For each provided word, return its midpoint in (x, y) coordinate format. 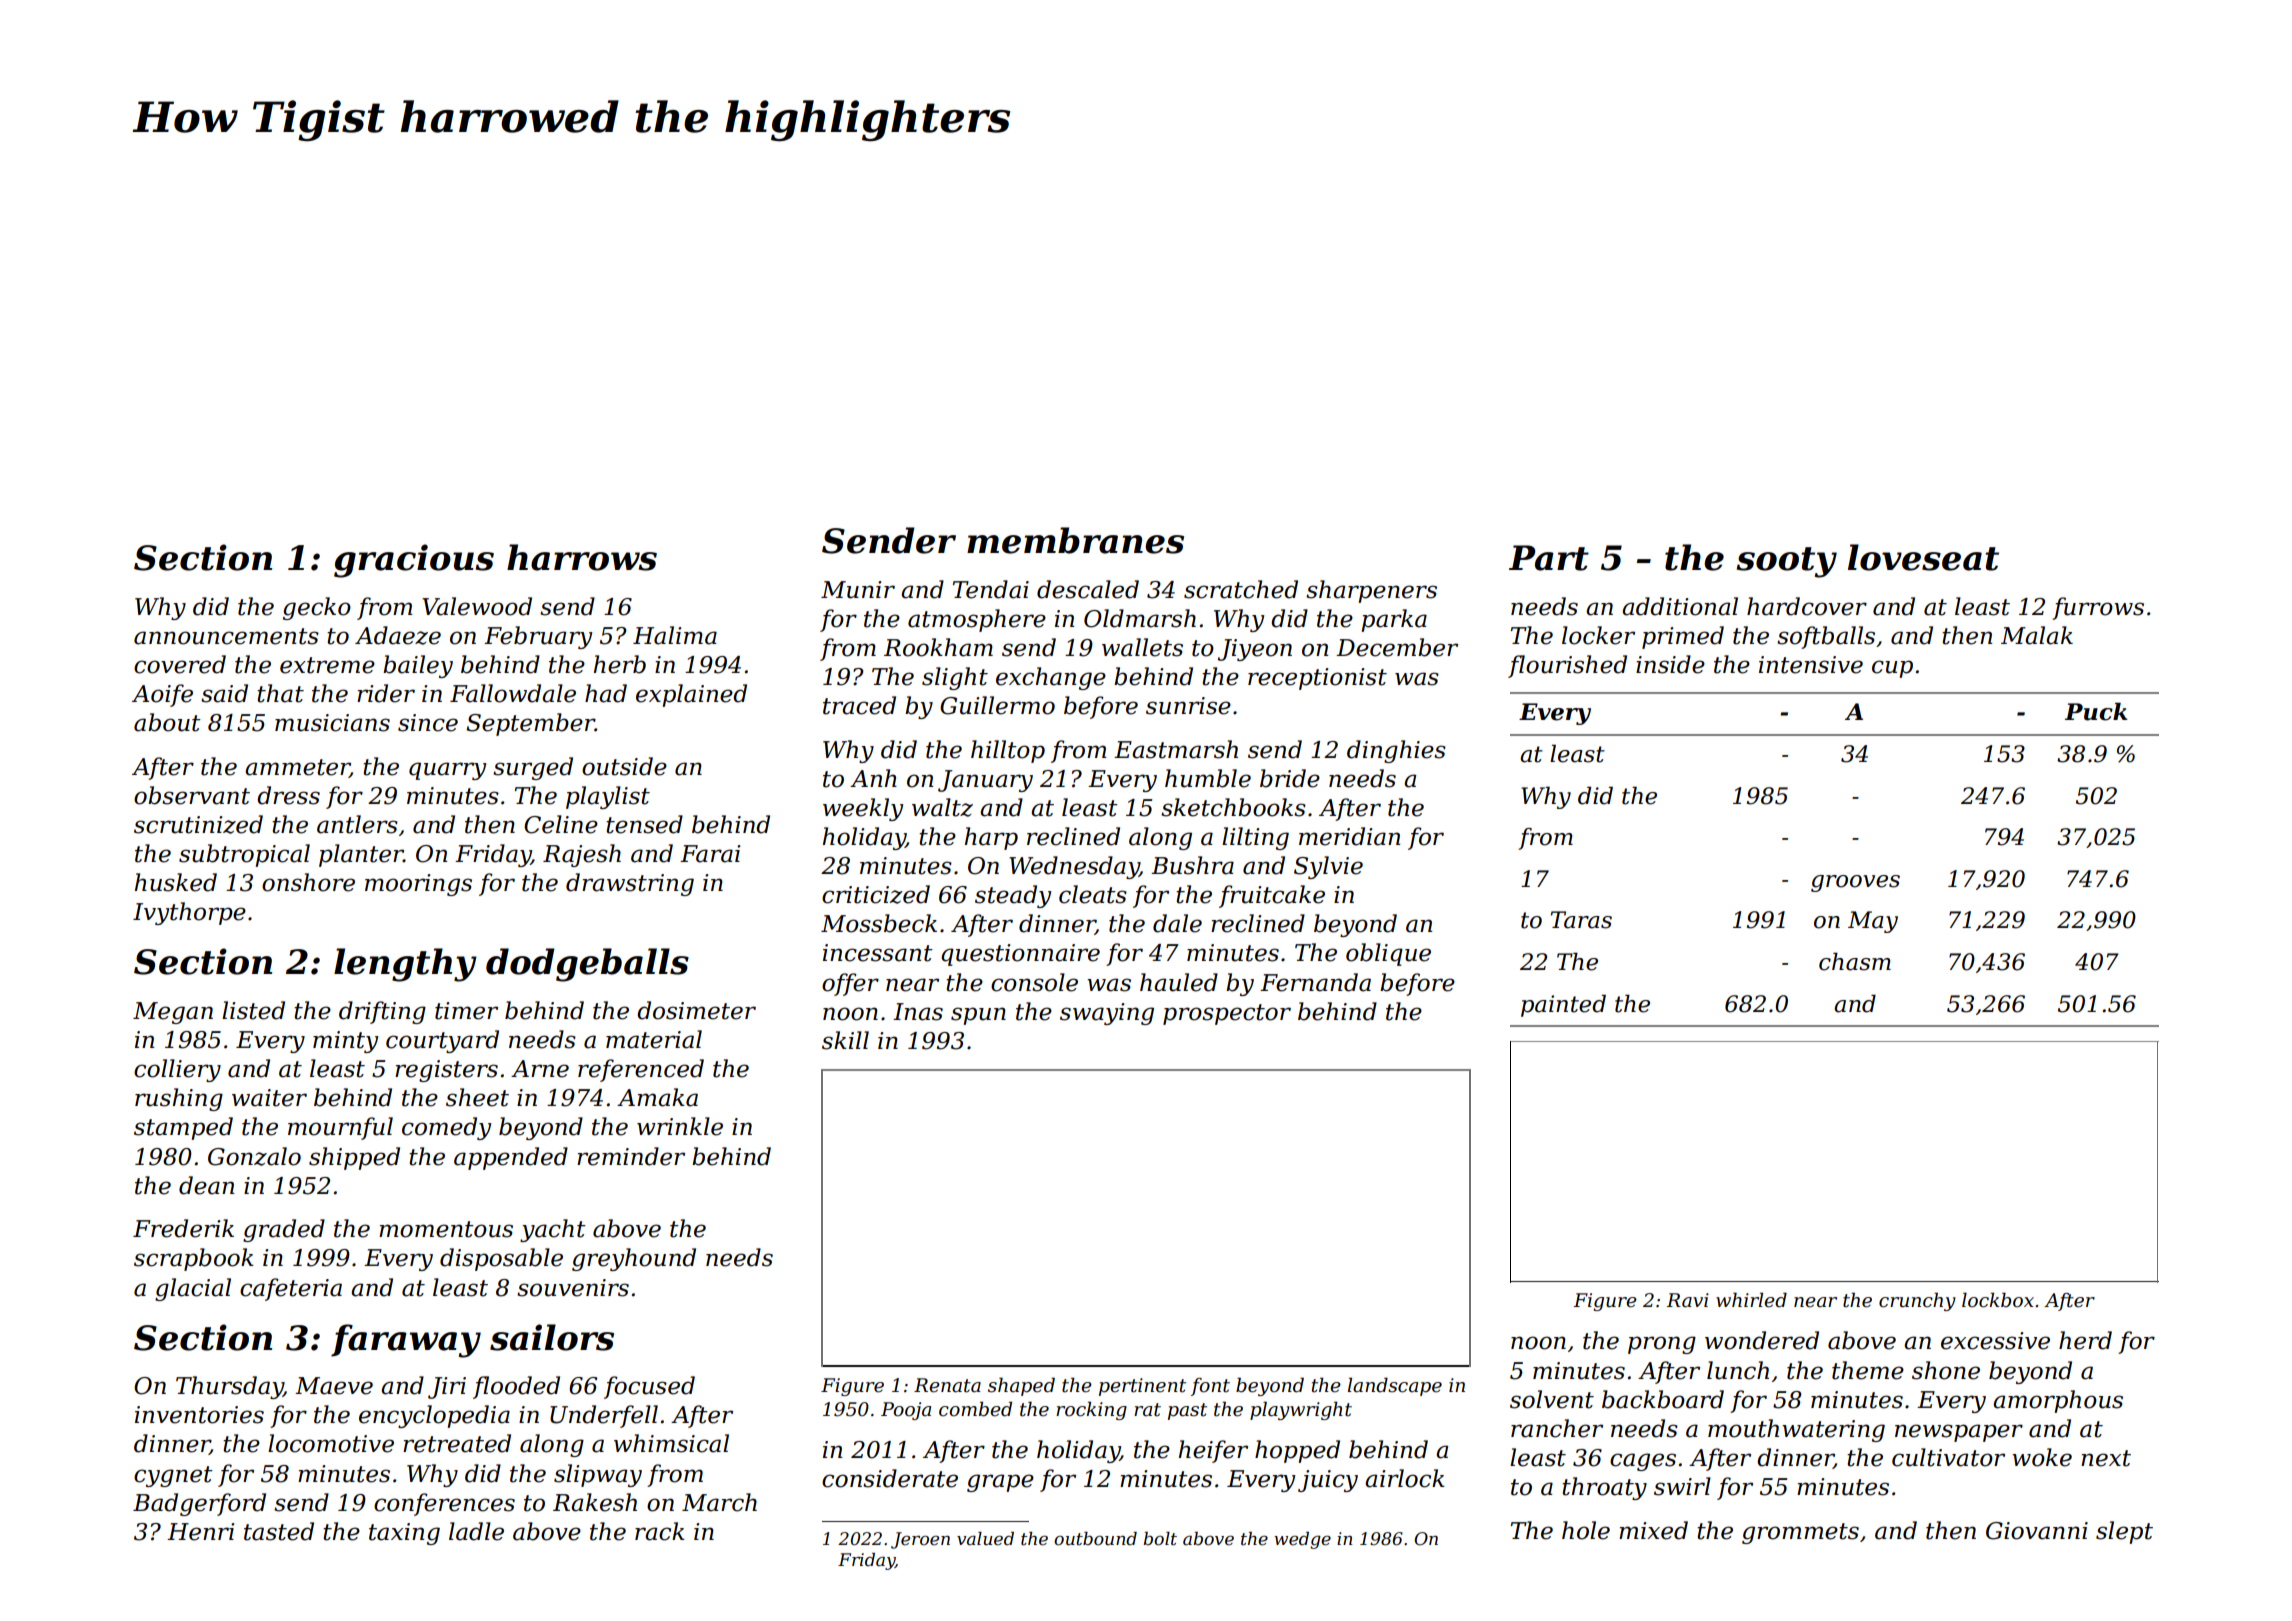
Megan (173, 1013)
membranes (1075, 540)
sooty (1787, 562)
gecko (317, 608)
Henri (200, 1532)
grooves (1855, 883)
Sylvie (1328, 867)
